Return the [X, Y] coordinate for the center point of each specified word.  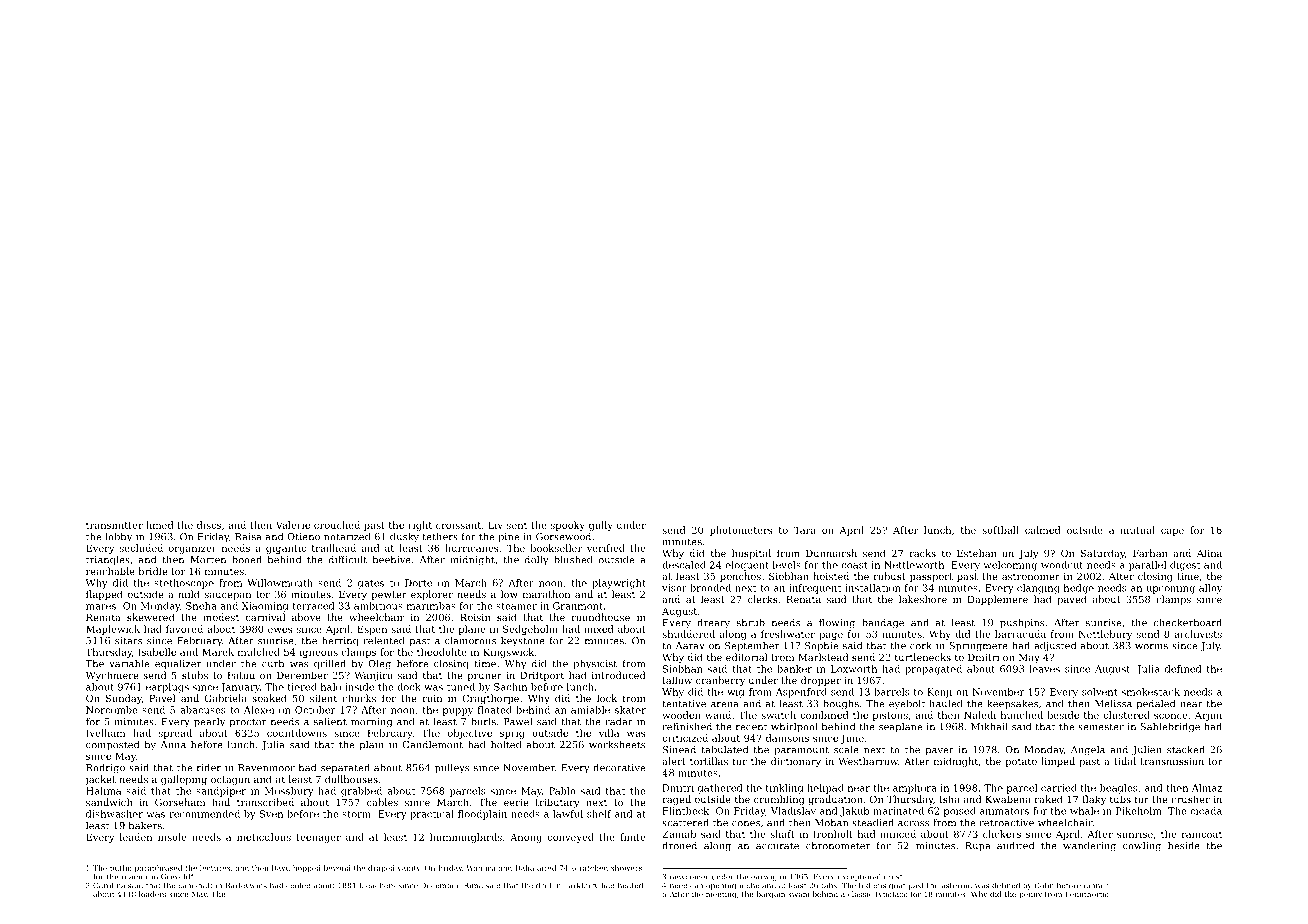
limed [160, 525]
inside [359, 687]
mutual [1137, 530]
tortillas [709, 761]
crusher [1190, 799]
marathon [546, 594]
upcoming [1170, 589]
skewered [151, 617]
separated [345, 768]
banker [794, 669]
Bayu [281, 869]
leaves [1044, 669]
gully [601, 526]
